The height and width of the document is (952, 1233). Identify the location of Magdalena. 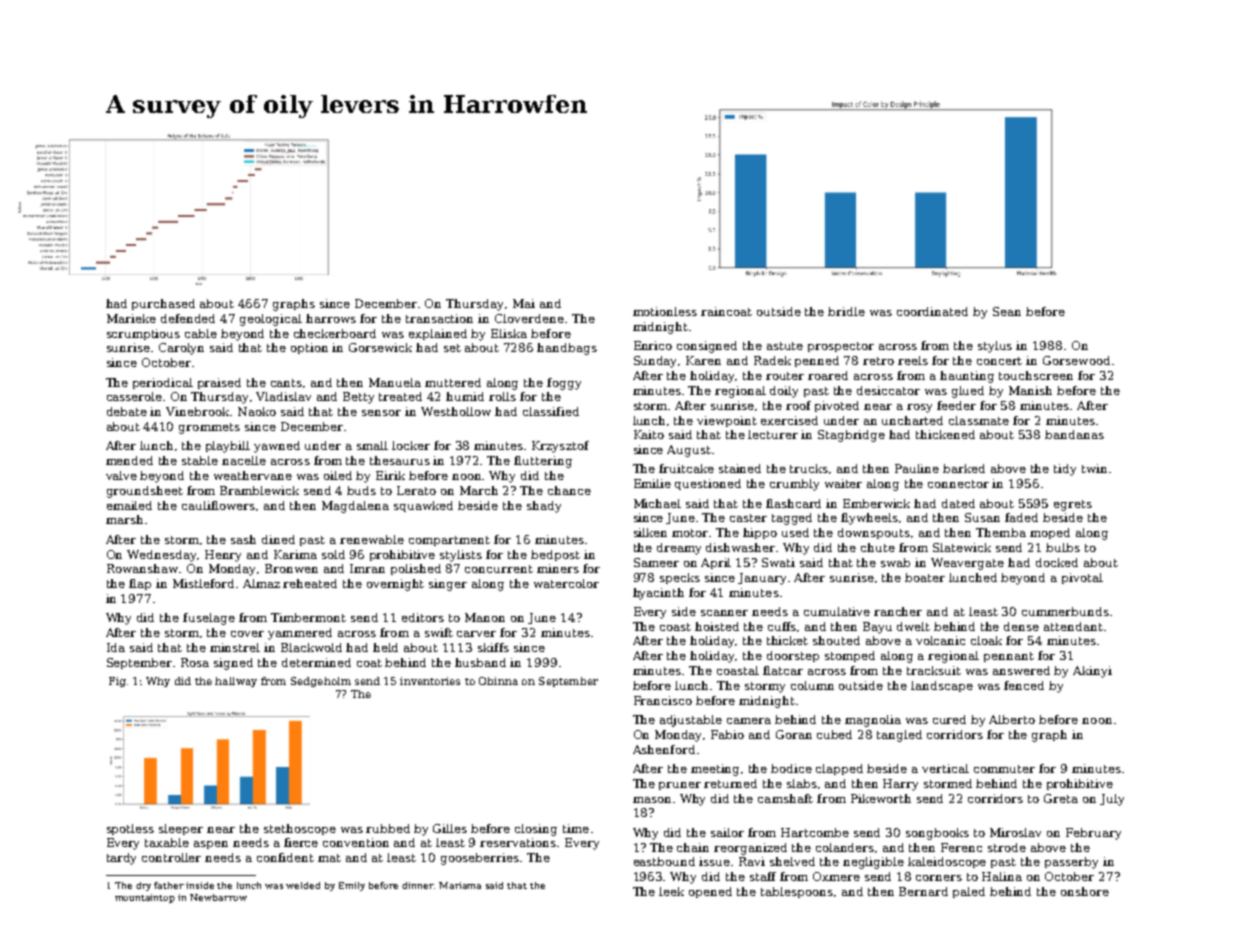
(355, 507).
